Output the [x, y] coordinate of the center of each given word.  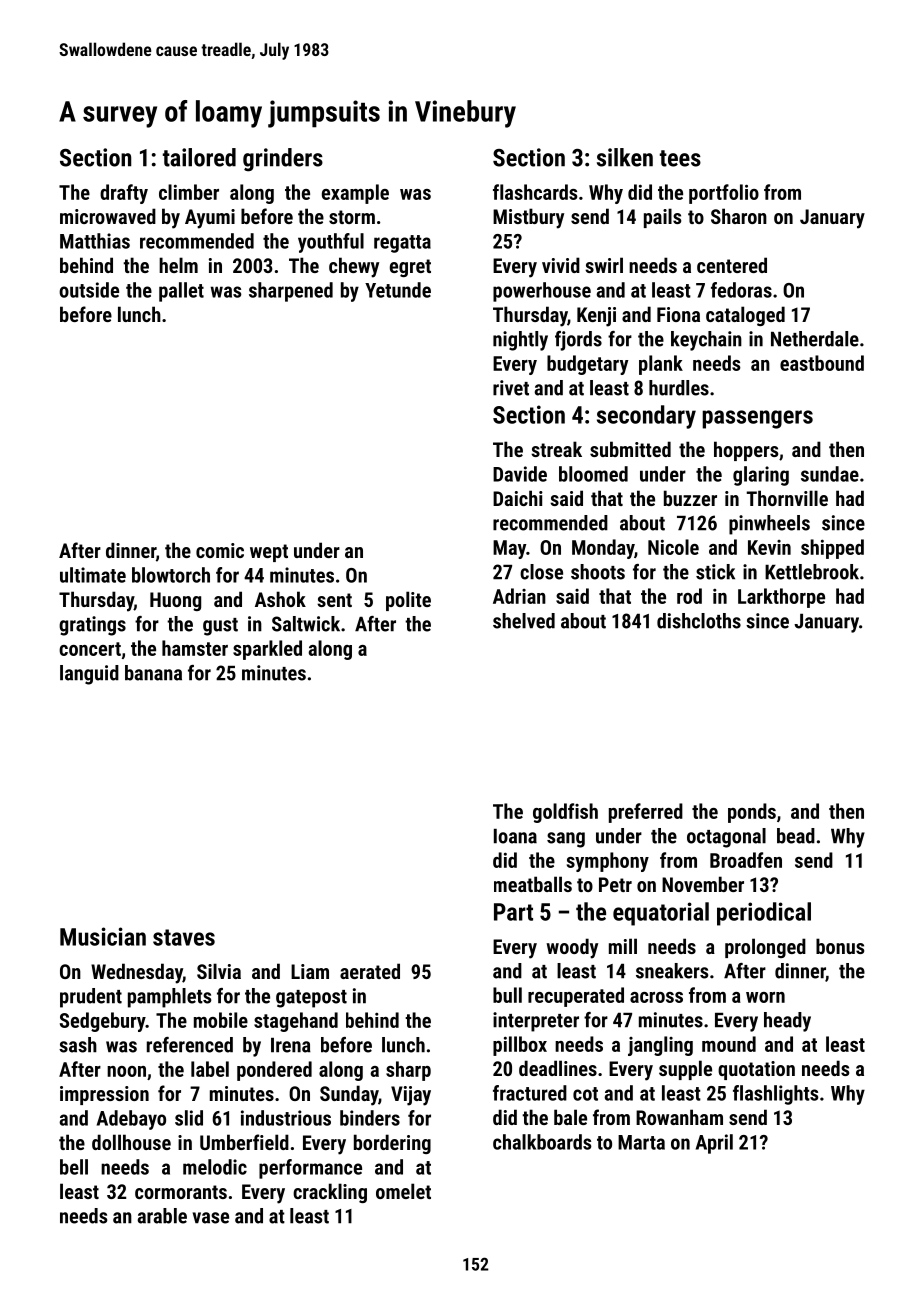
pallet [181, 292]
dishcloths [699, 621]
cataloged [745, 316]
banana [153, 673]
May [509, 549]
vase [211, 1218]
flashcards [535, 192]
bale [570, 1117]
